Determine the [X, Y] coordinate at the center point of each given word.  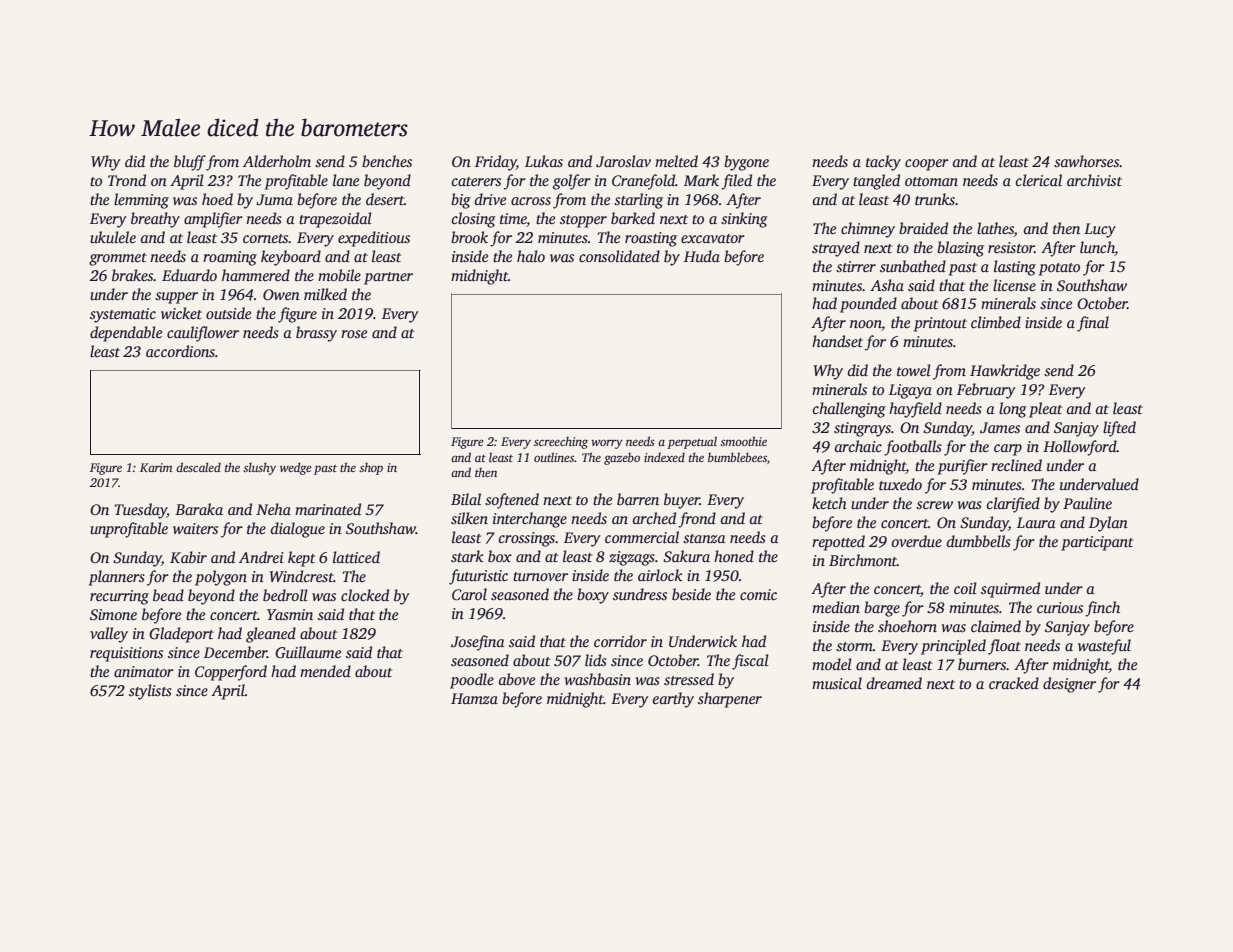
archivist [1094, 180]
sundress [640, 594]
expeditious [374, 239]
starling [638, 201]
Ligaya [910, 391]
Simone [113, 615]
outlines [554, 457]
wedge [295, 468]
